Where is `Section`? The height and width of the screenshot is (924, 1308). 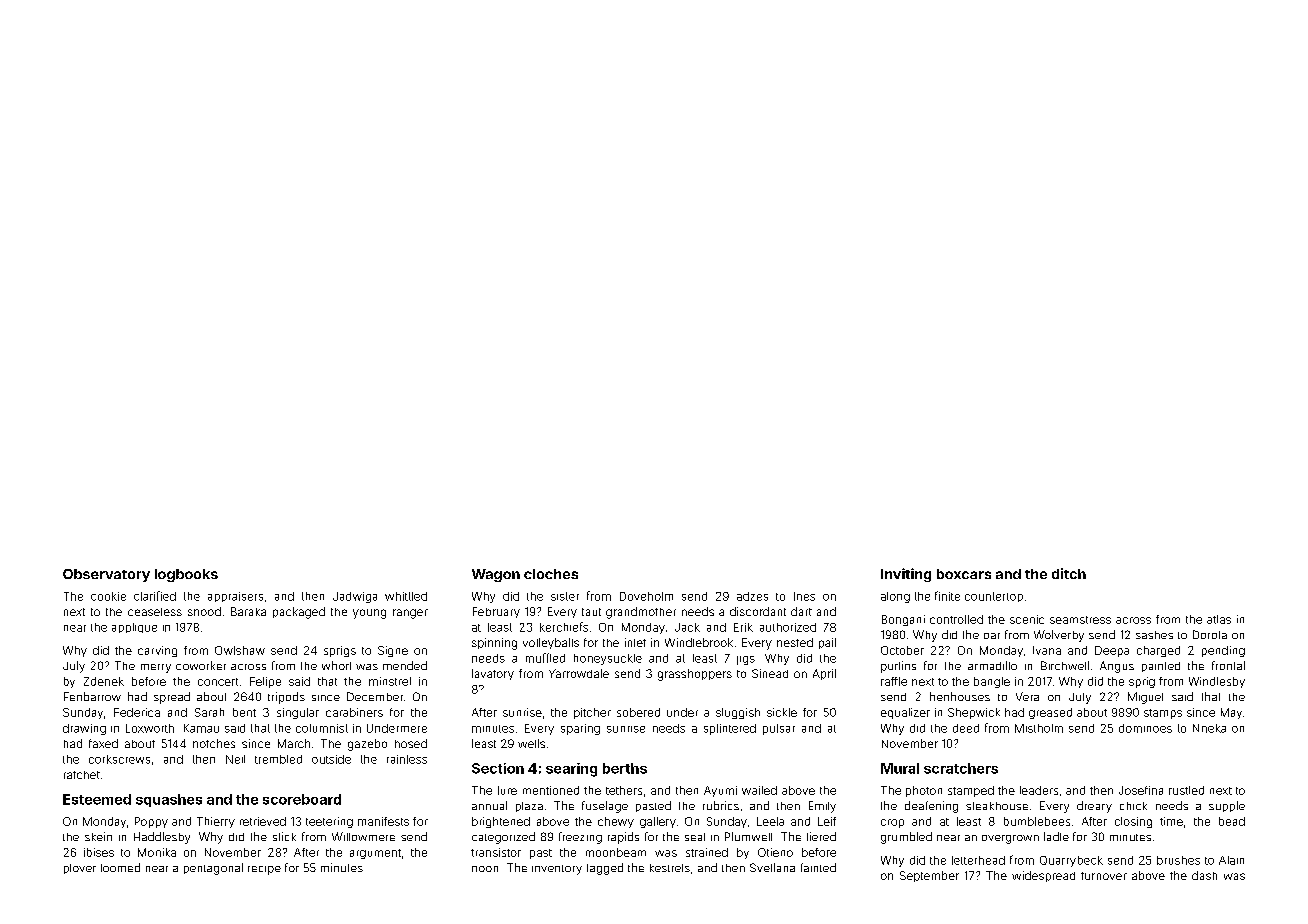
Section is located at coordinates (498, 768).
